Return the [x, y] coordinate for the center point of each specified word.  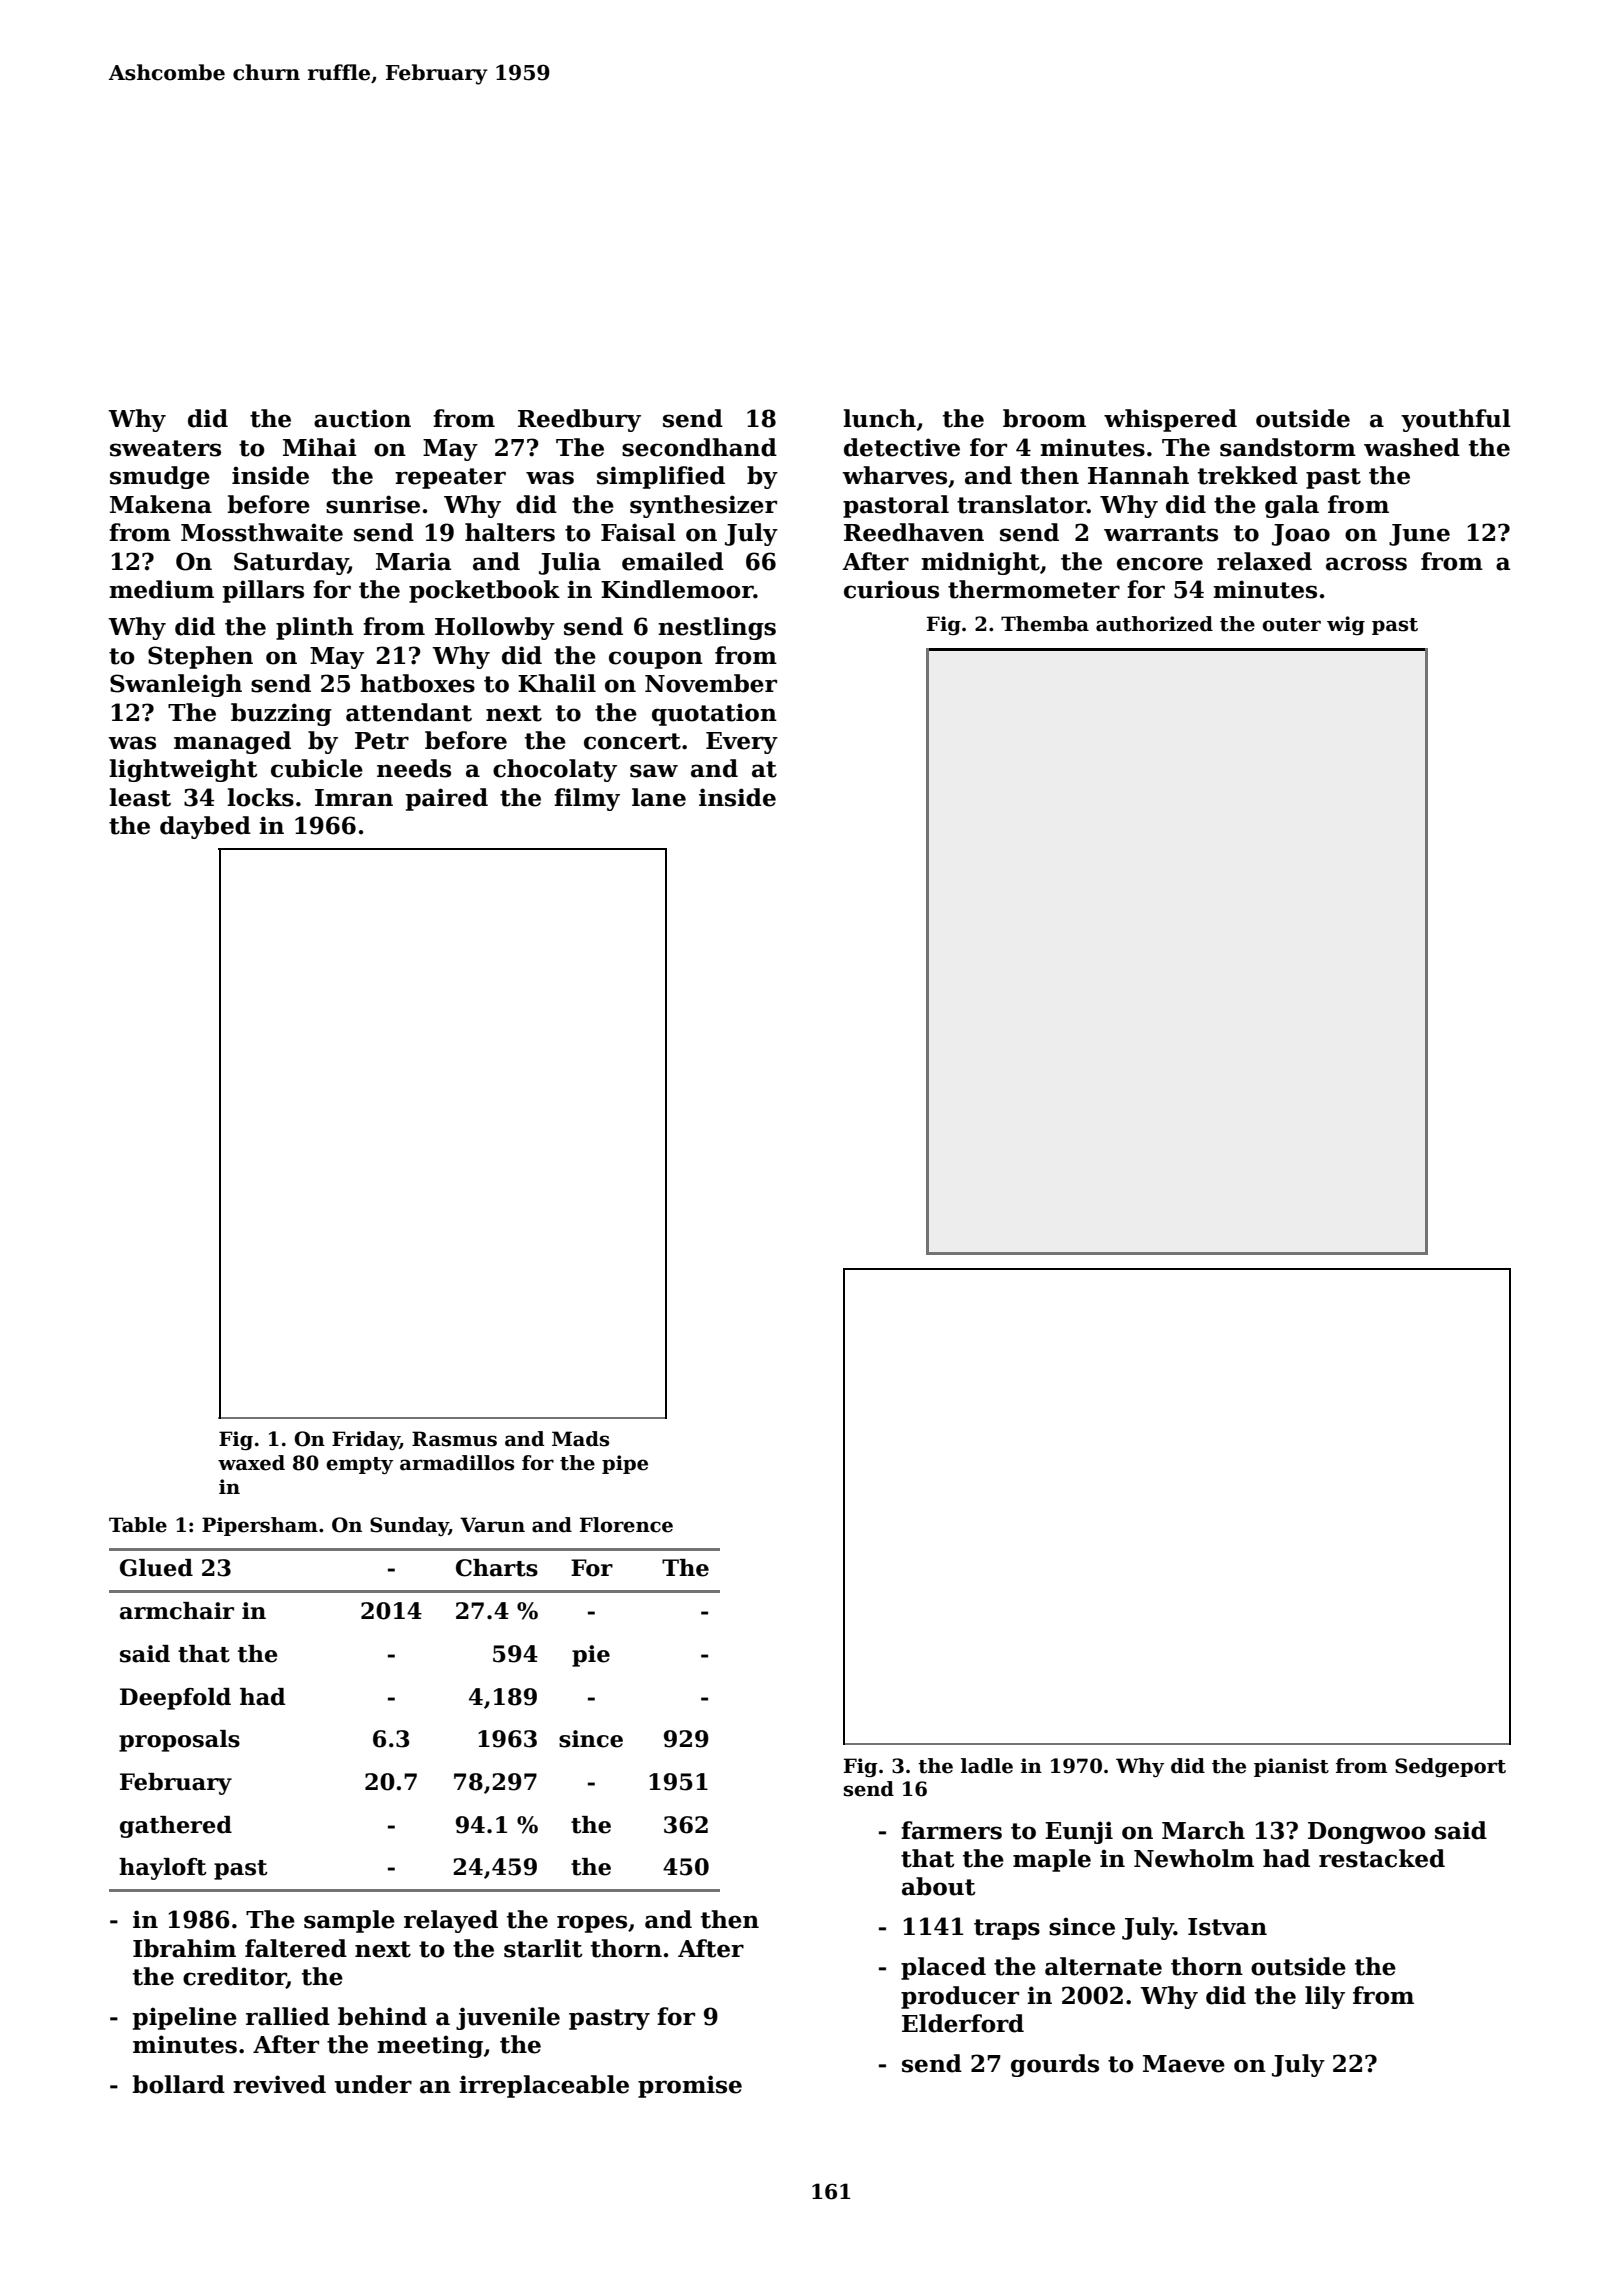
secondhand [699, 447]
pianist [1291, 1767]
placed [943, 1968]
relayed [451, 1921]
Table [138, 1525]
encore [1160, 564]
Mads [580, 1439]
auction [362, 418]
